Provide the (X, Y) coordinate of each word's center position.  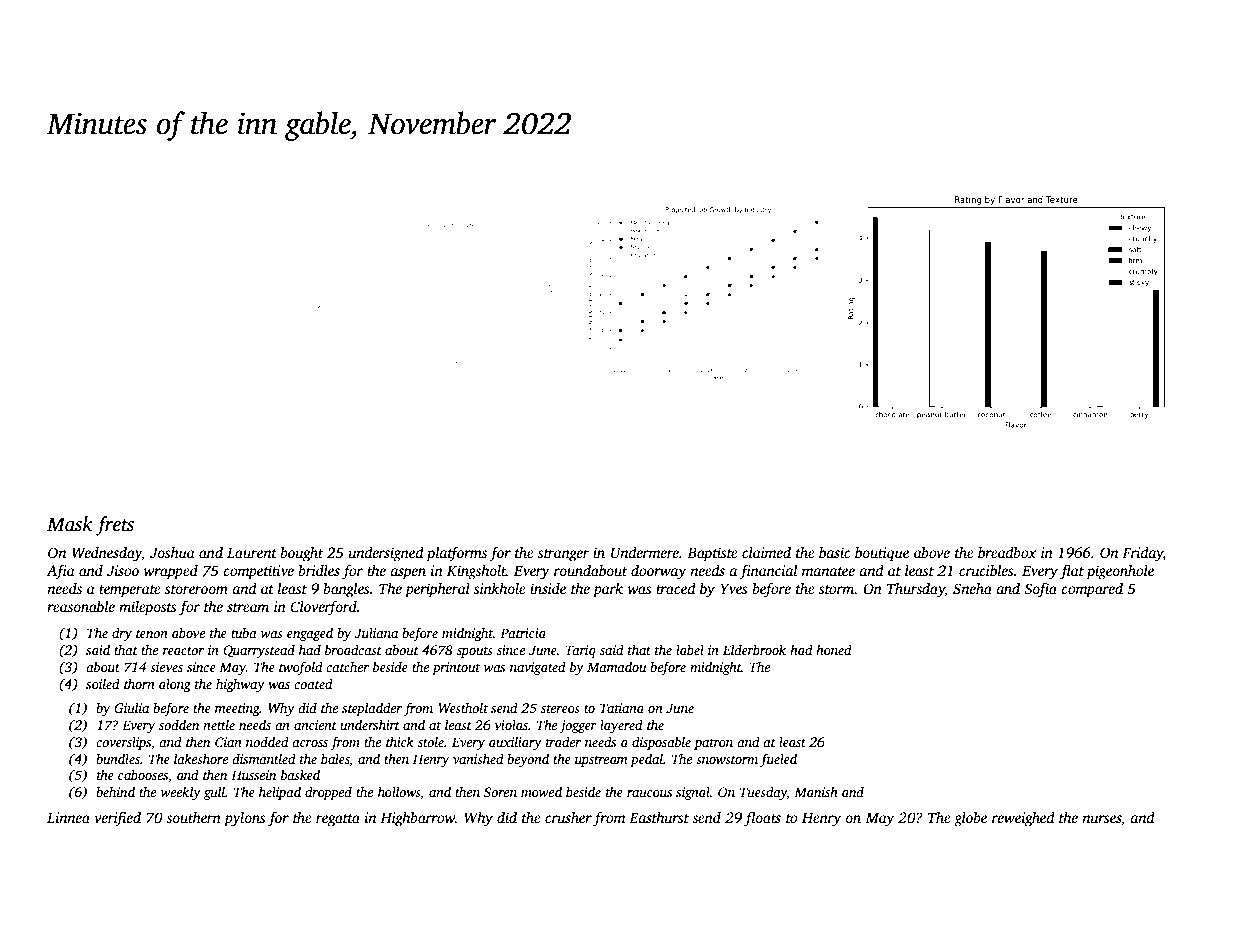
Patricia (523, 633)
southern (193, 817)
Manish (816, 791)
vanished (478, 758)
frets (115, 526)
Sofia (1040, 590)
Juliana (376, 632)
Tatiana (622, 708)
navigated (538, 668)
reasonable (81, 606)
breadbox (1007, 552)
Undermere (645, 552)
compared (1092, 590)
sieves (166, 667)
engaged (310, 634)
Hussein (253, 775)
